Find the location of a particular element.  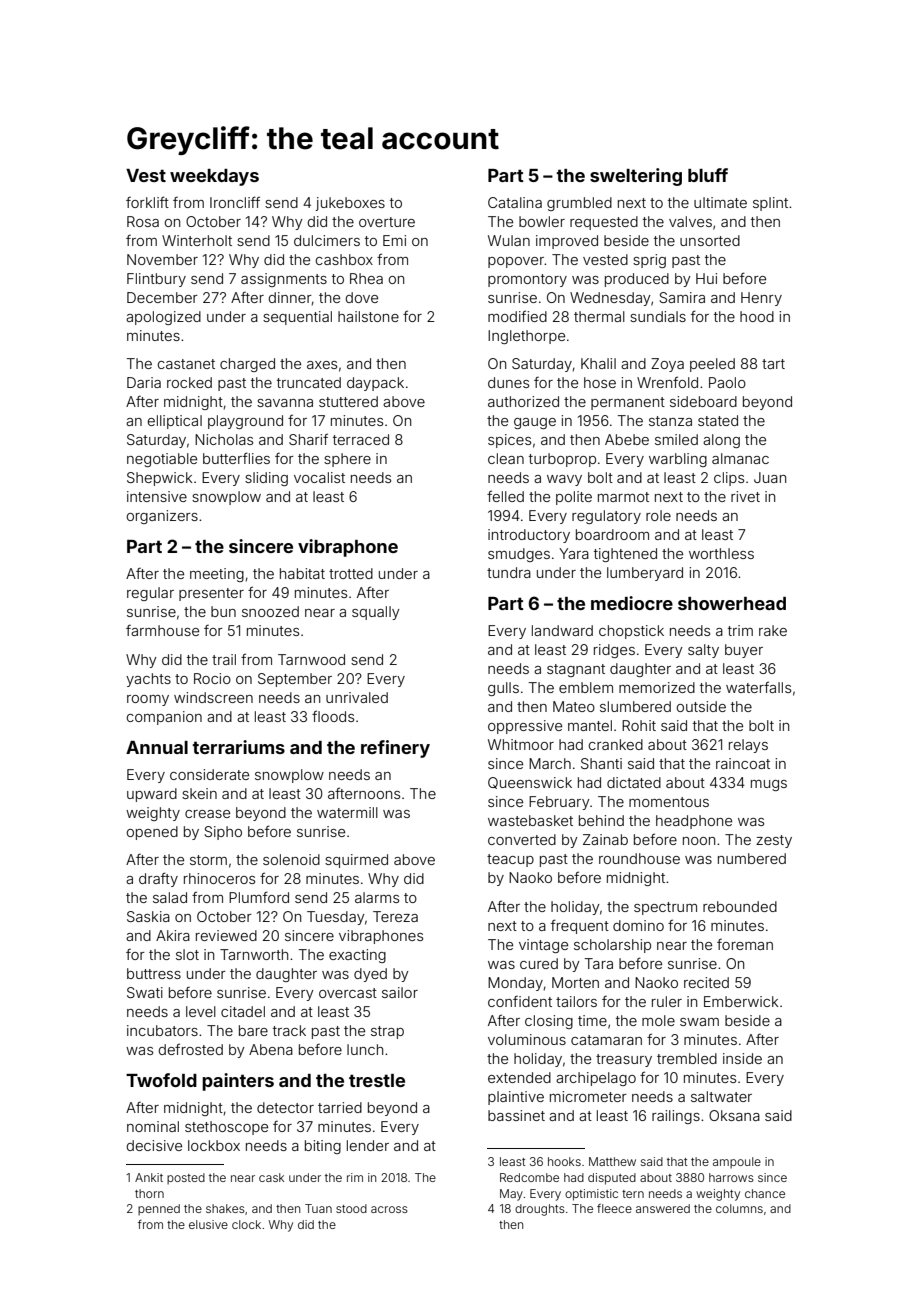

jukeboxes is located at coordinates (350, 204).
